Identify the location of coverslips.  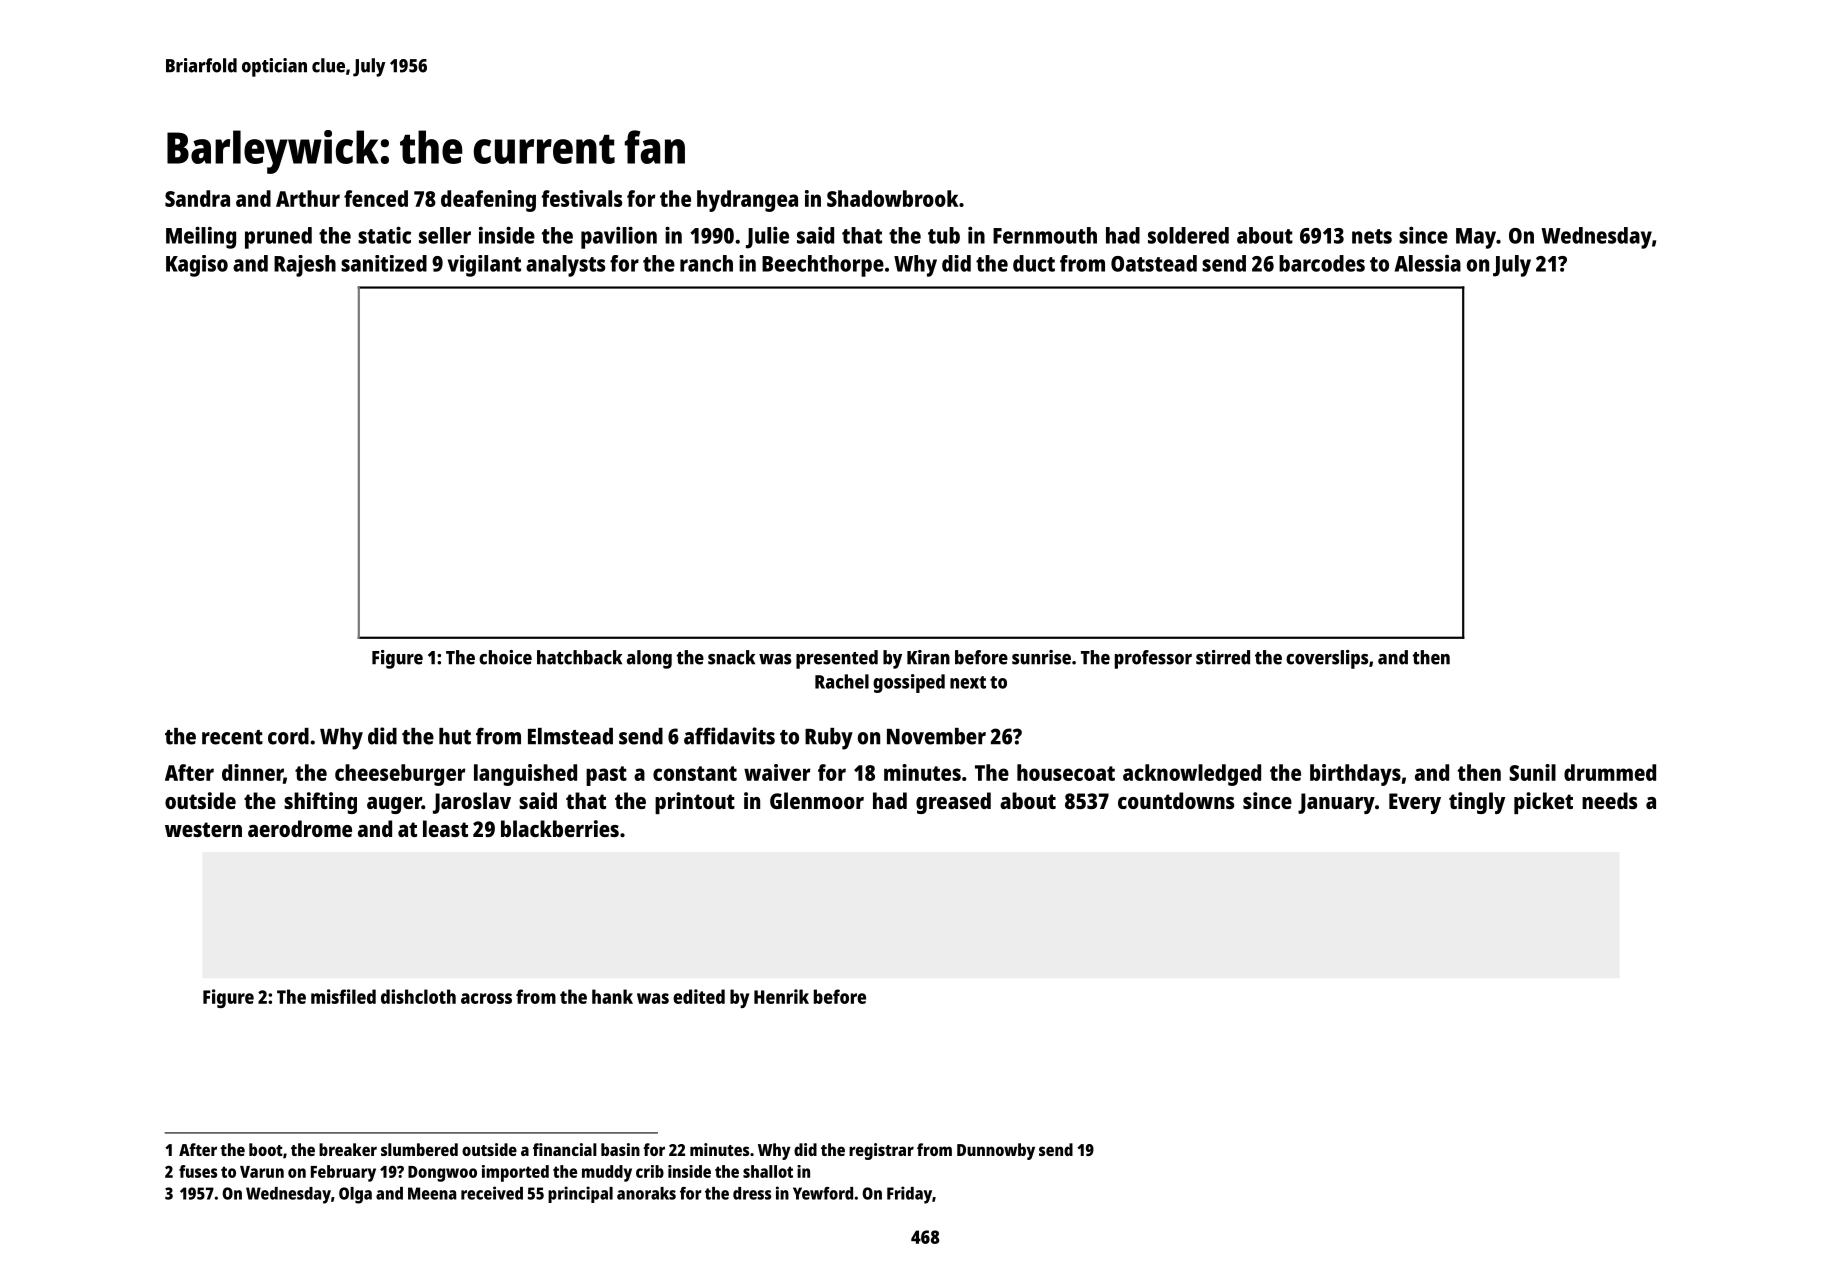
(1327, 659).
